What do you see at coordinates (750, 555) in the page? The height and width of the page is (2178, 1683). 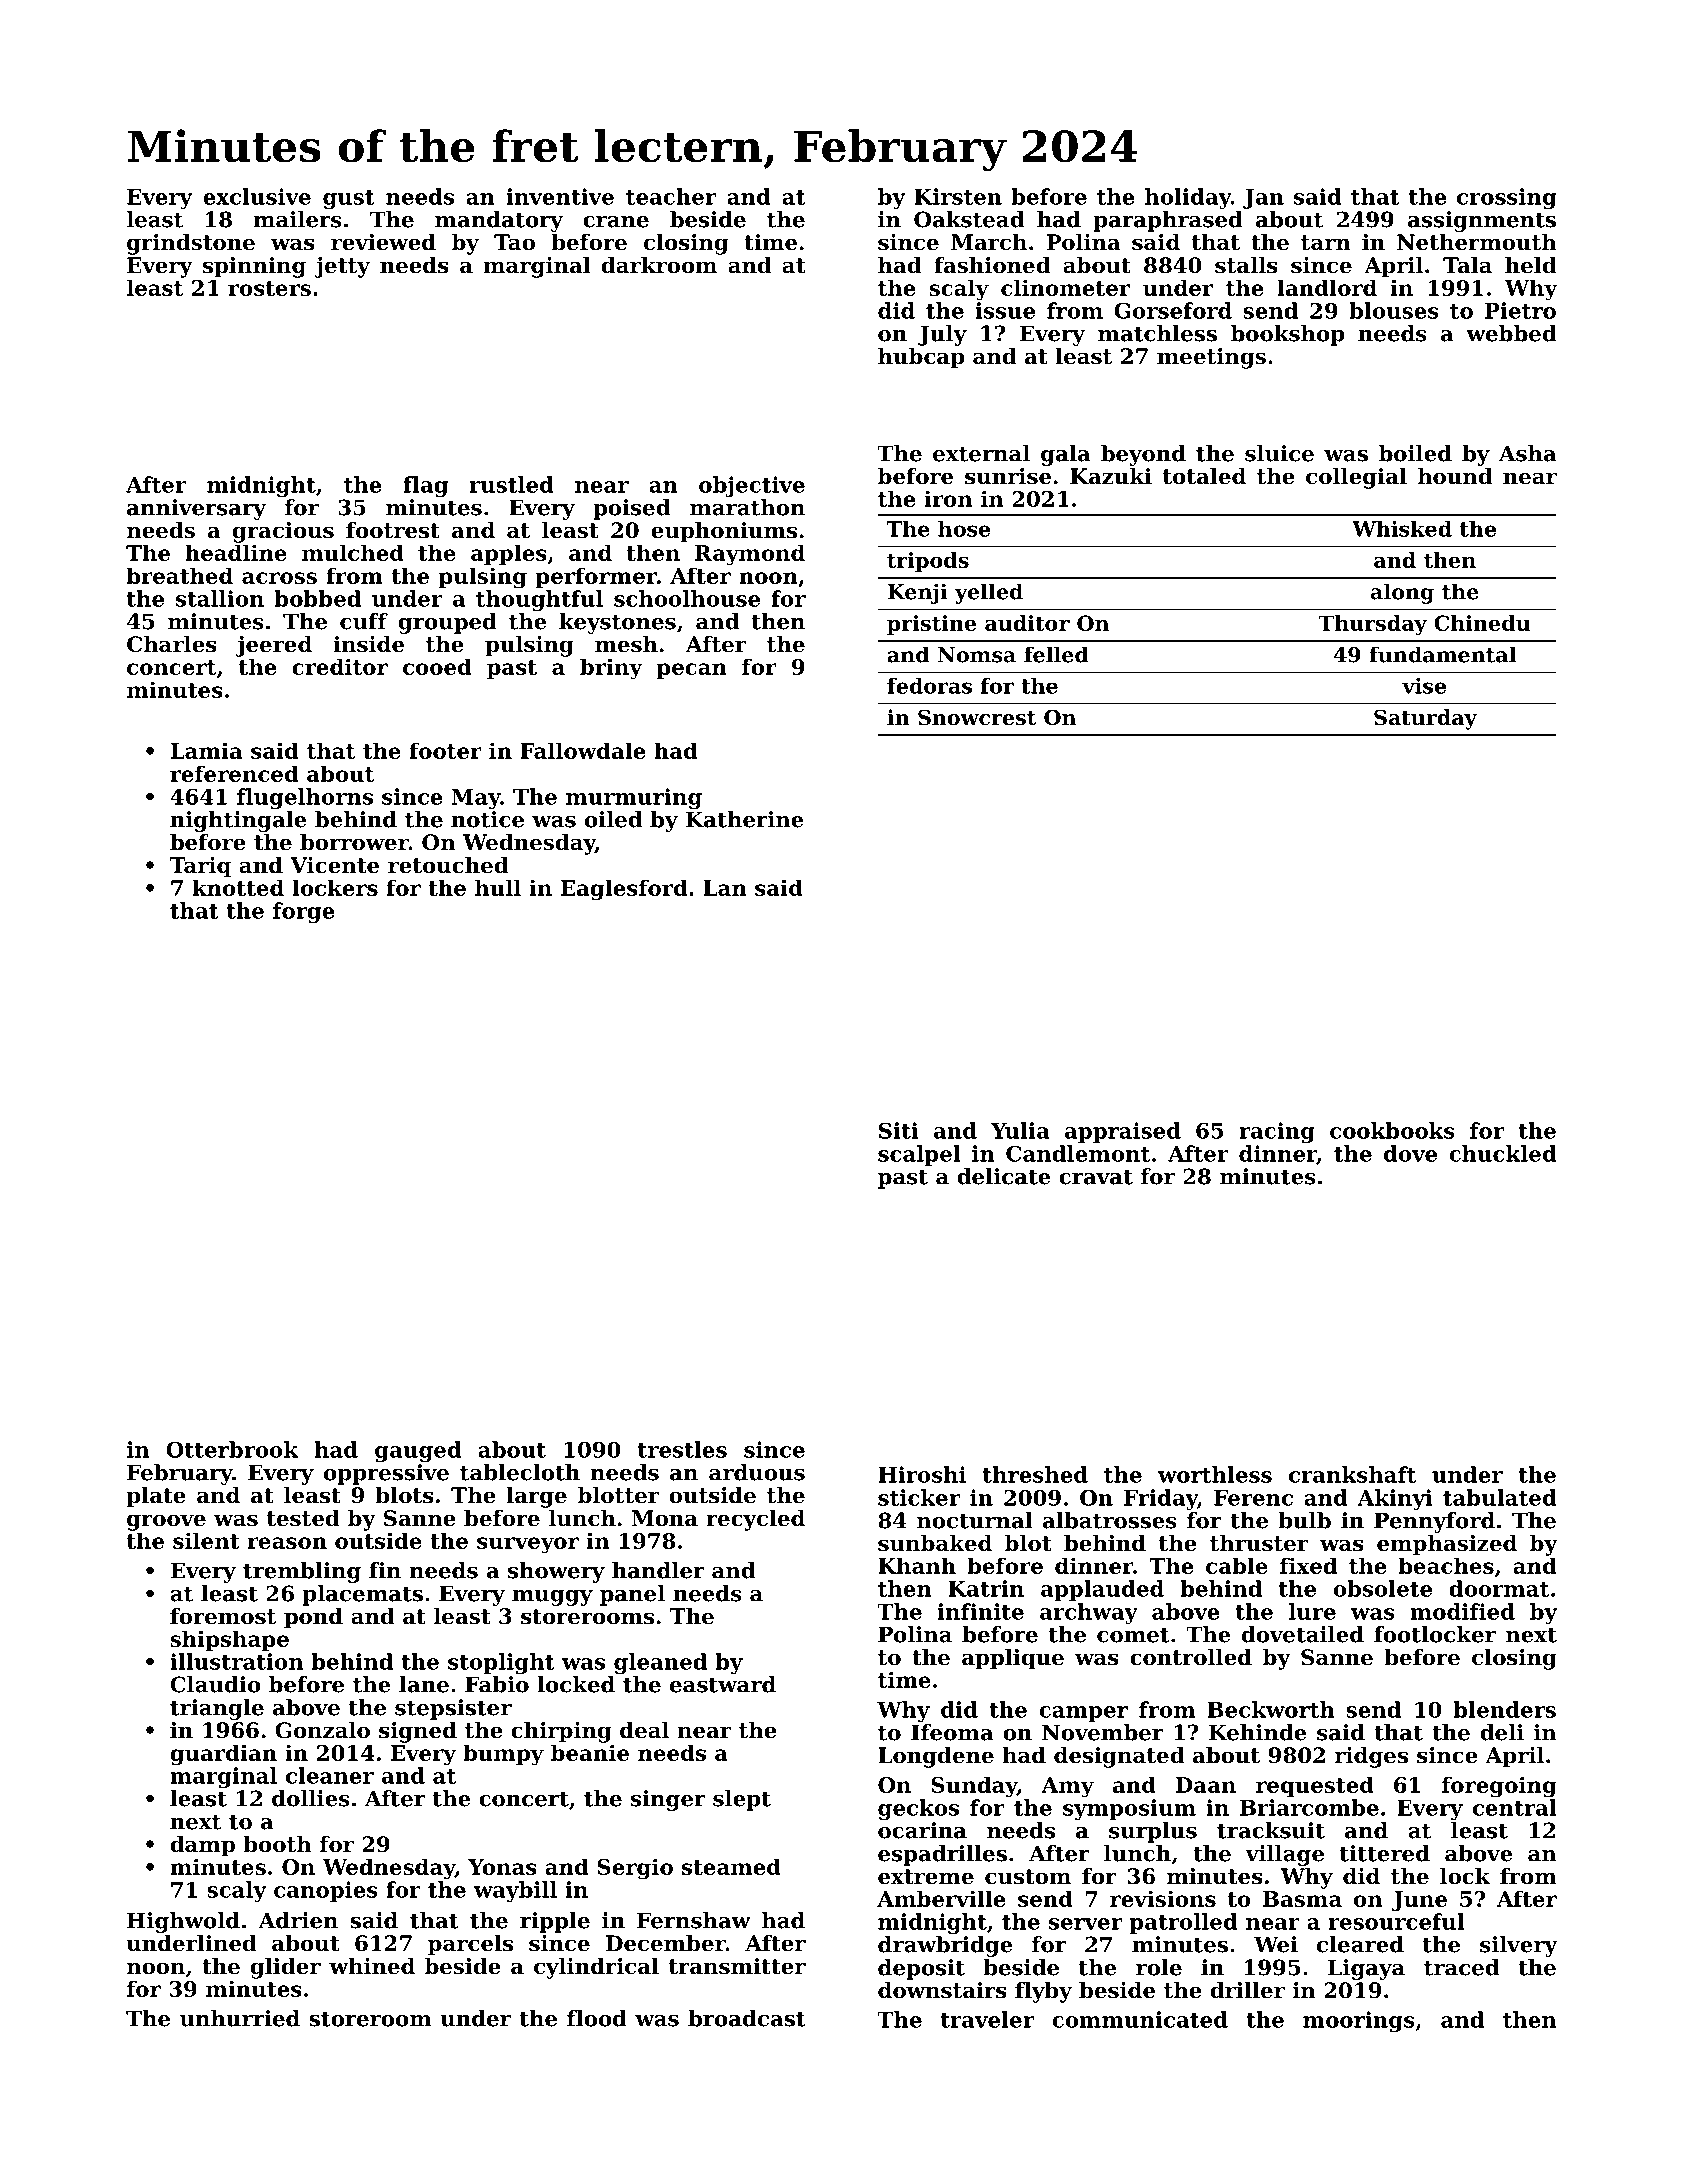 I see `Raymond` at bounding box center [750, 555].
